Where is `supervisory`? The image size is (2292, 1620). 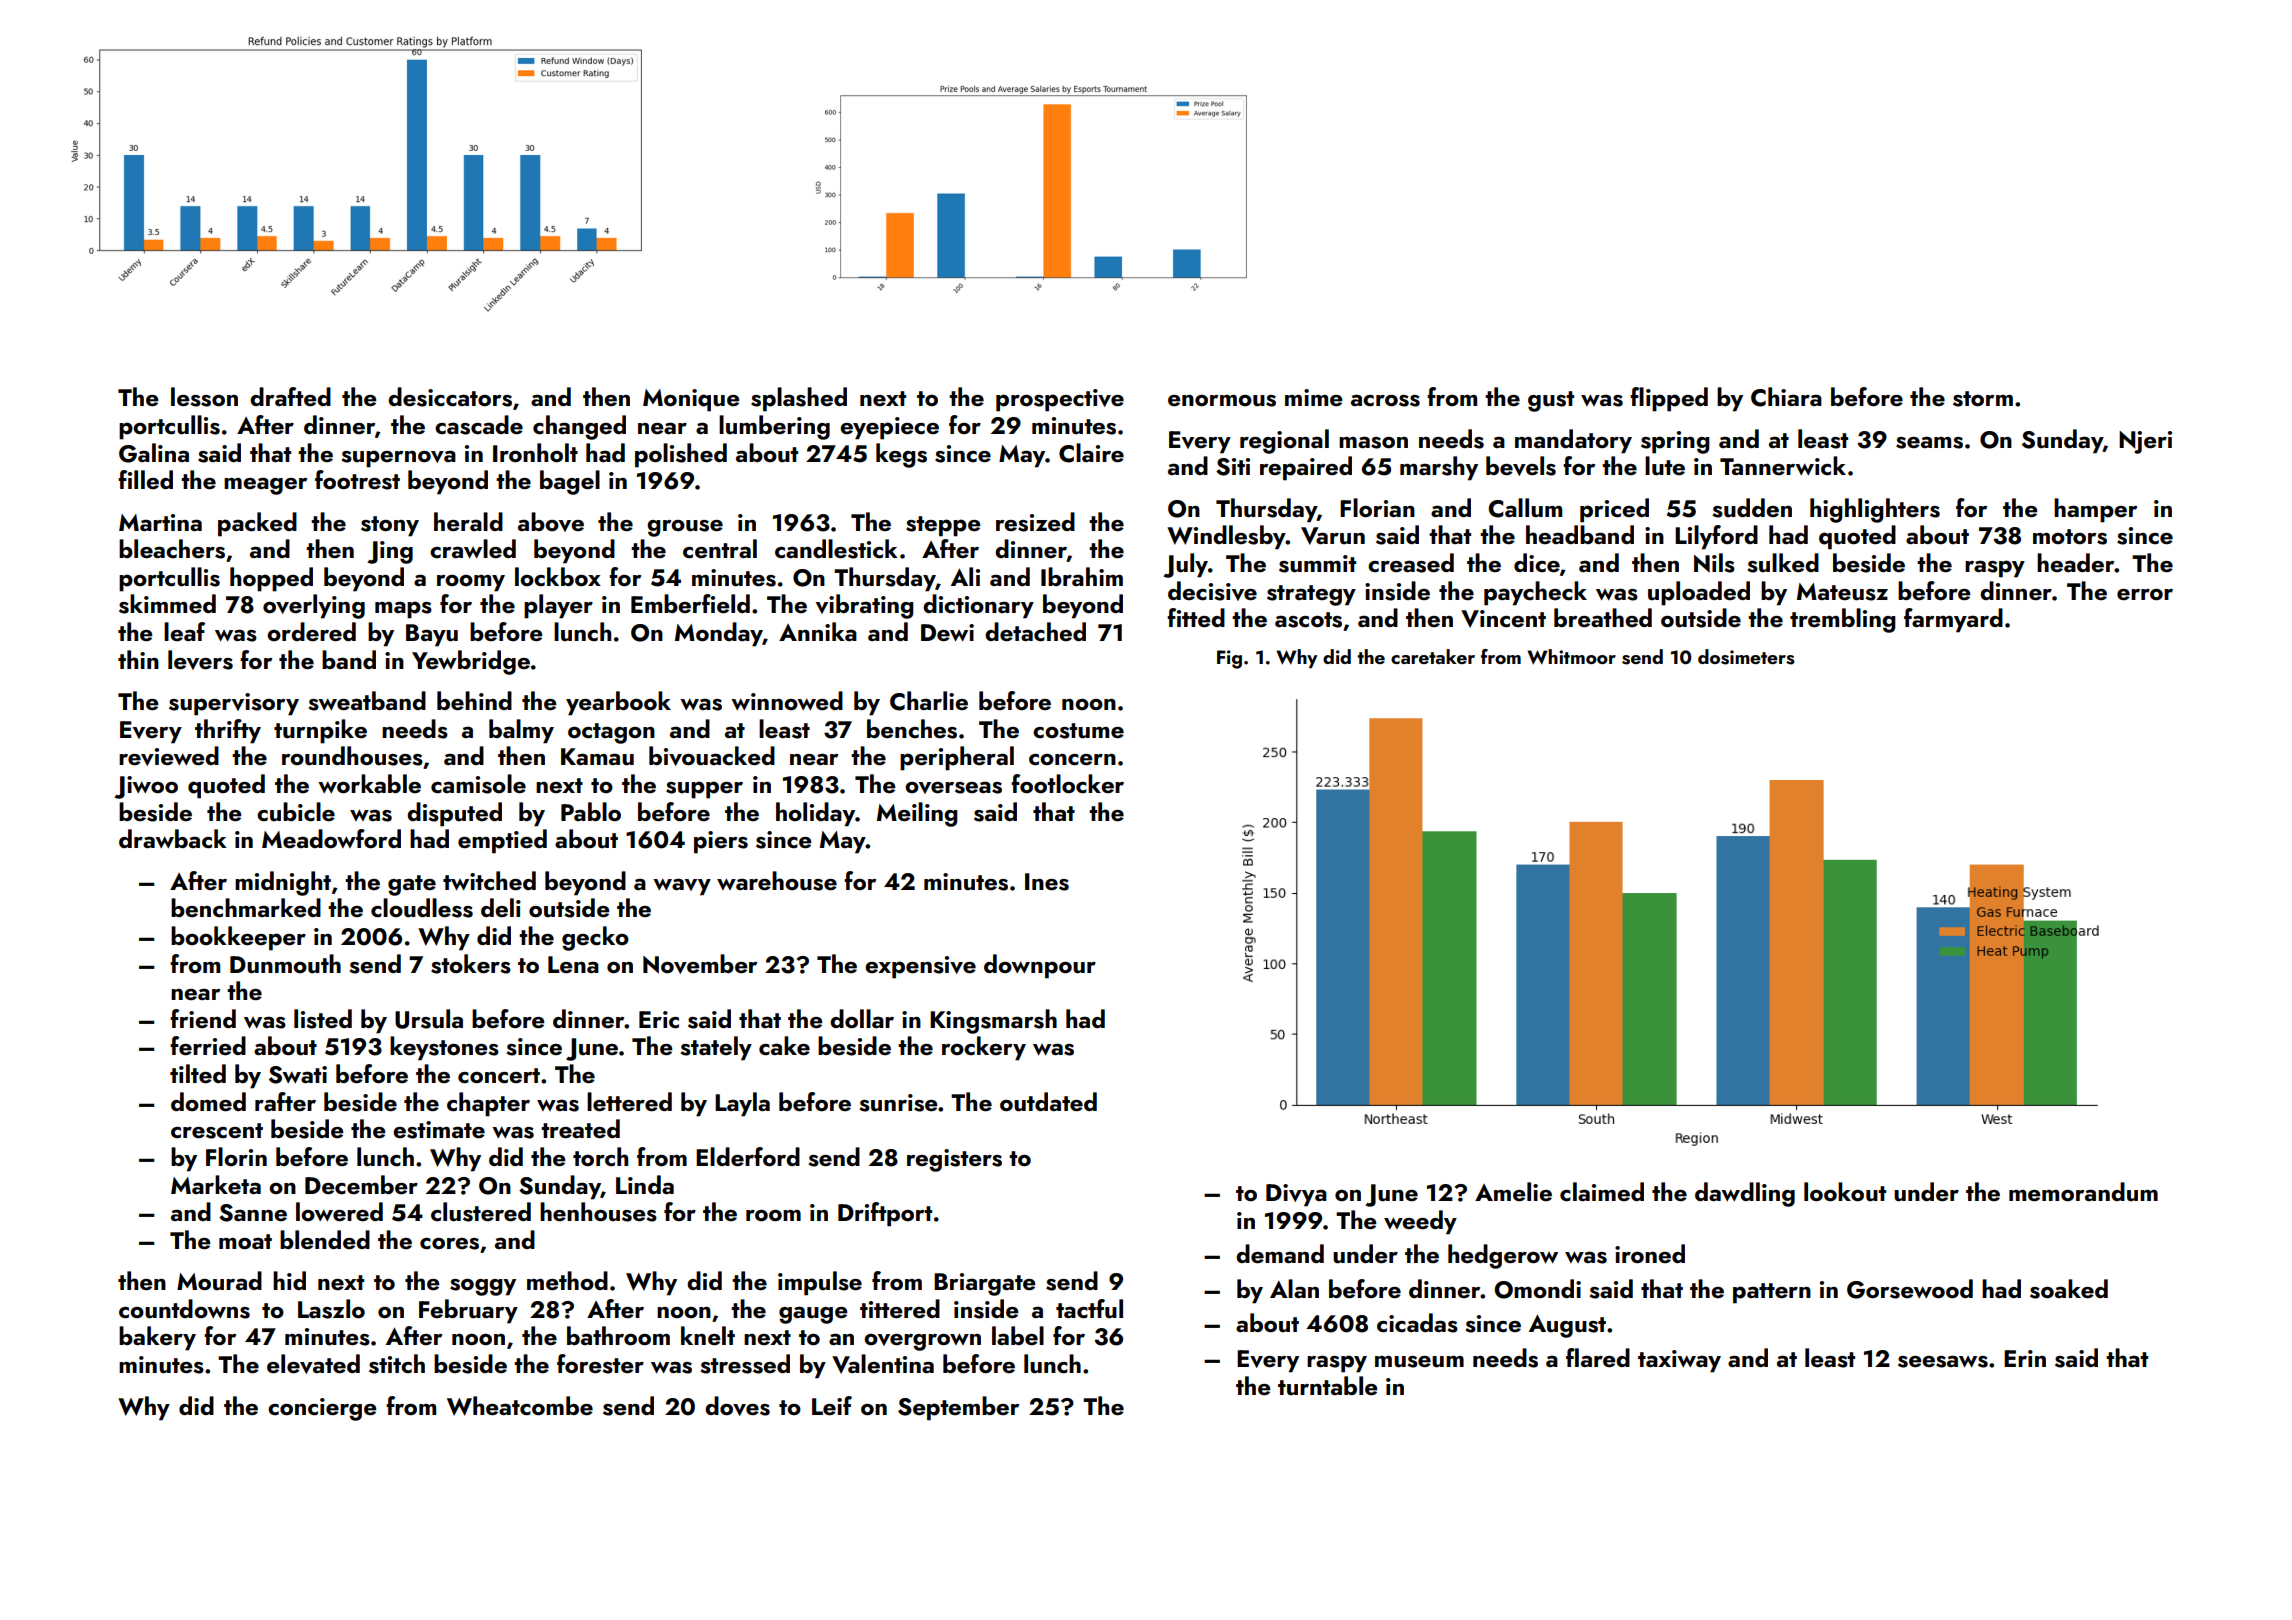
supervisory is located at coordinates (234, 704).
